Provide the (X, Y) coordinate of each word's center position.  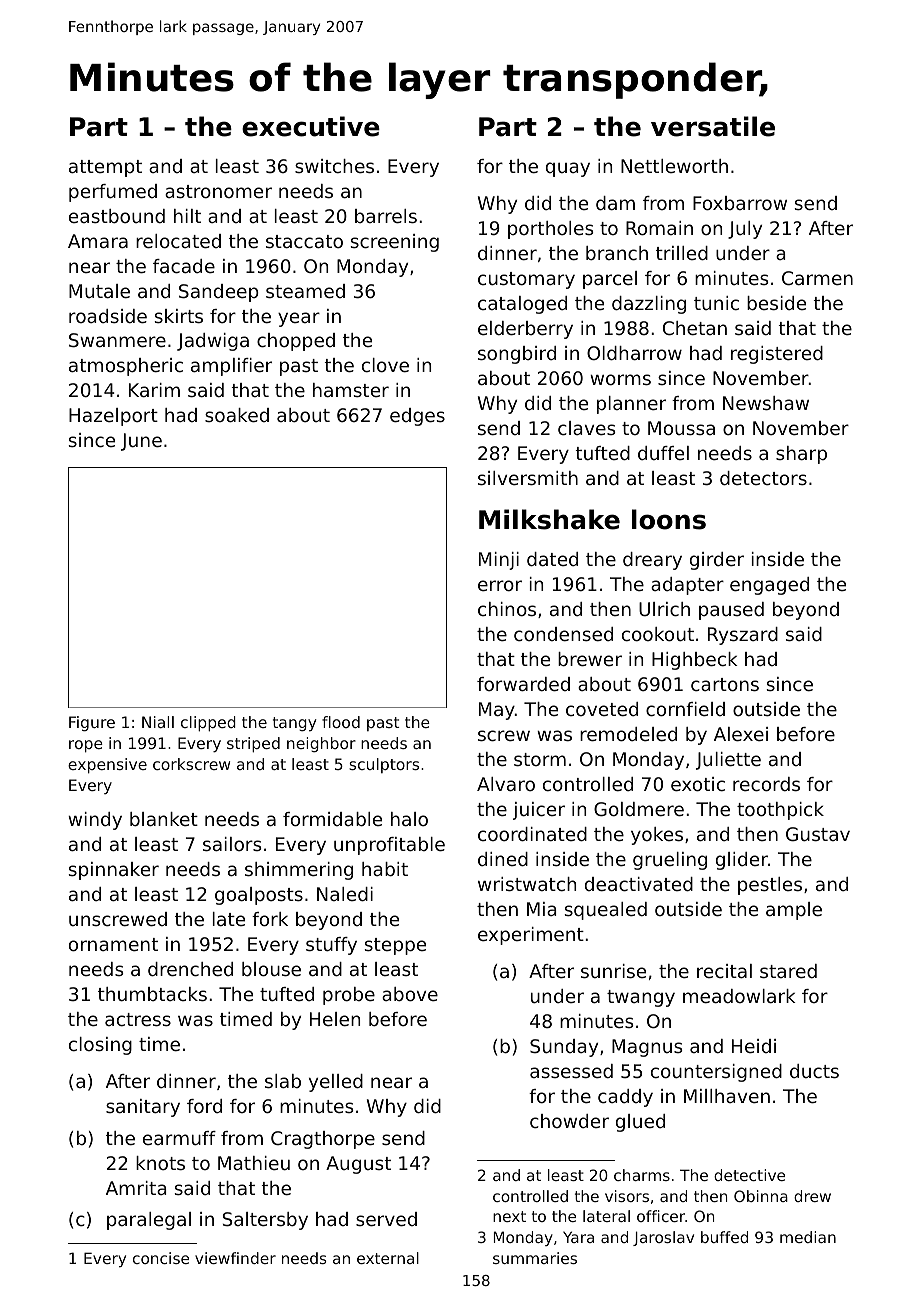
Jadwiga (213, 342)
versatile (713, 126)
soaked (237, 415)
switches (334, 166)
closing (100, 1046)
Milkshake (549, 519)
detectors (763, 478)
